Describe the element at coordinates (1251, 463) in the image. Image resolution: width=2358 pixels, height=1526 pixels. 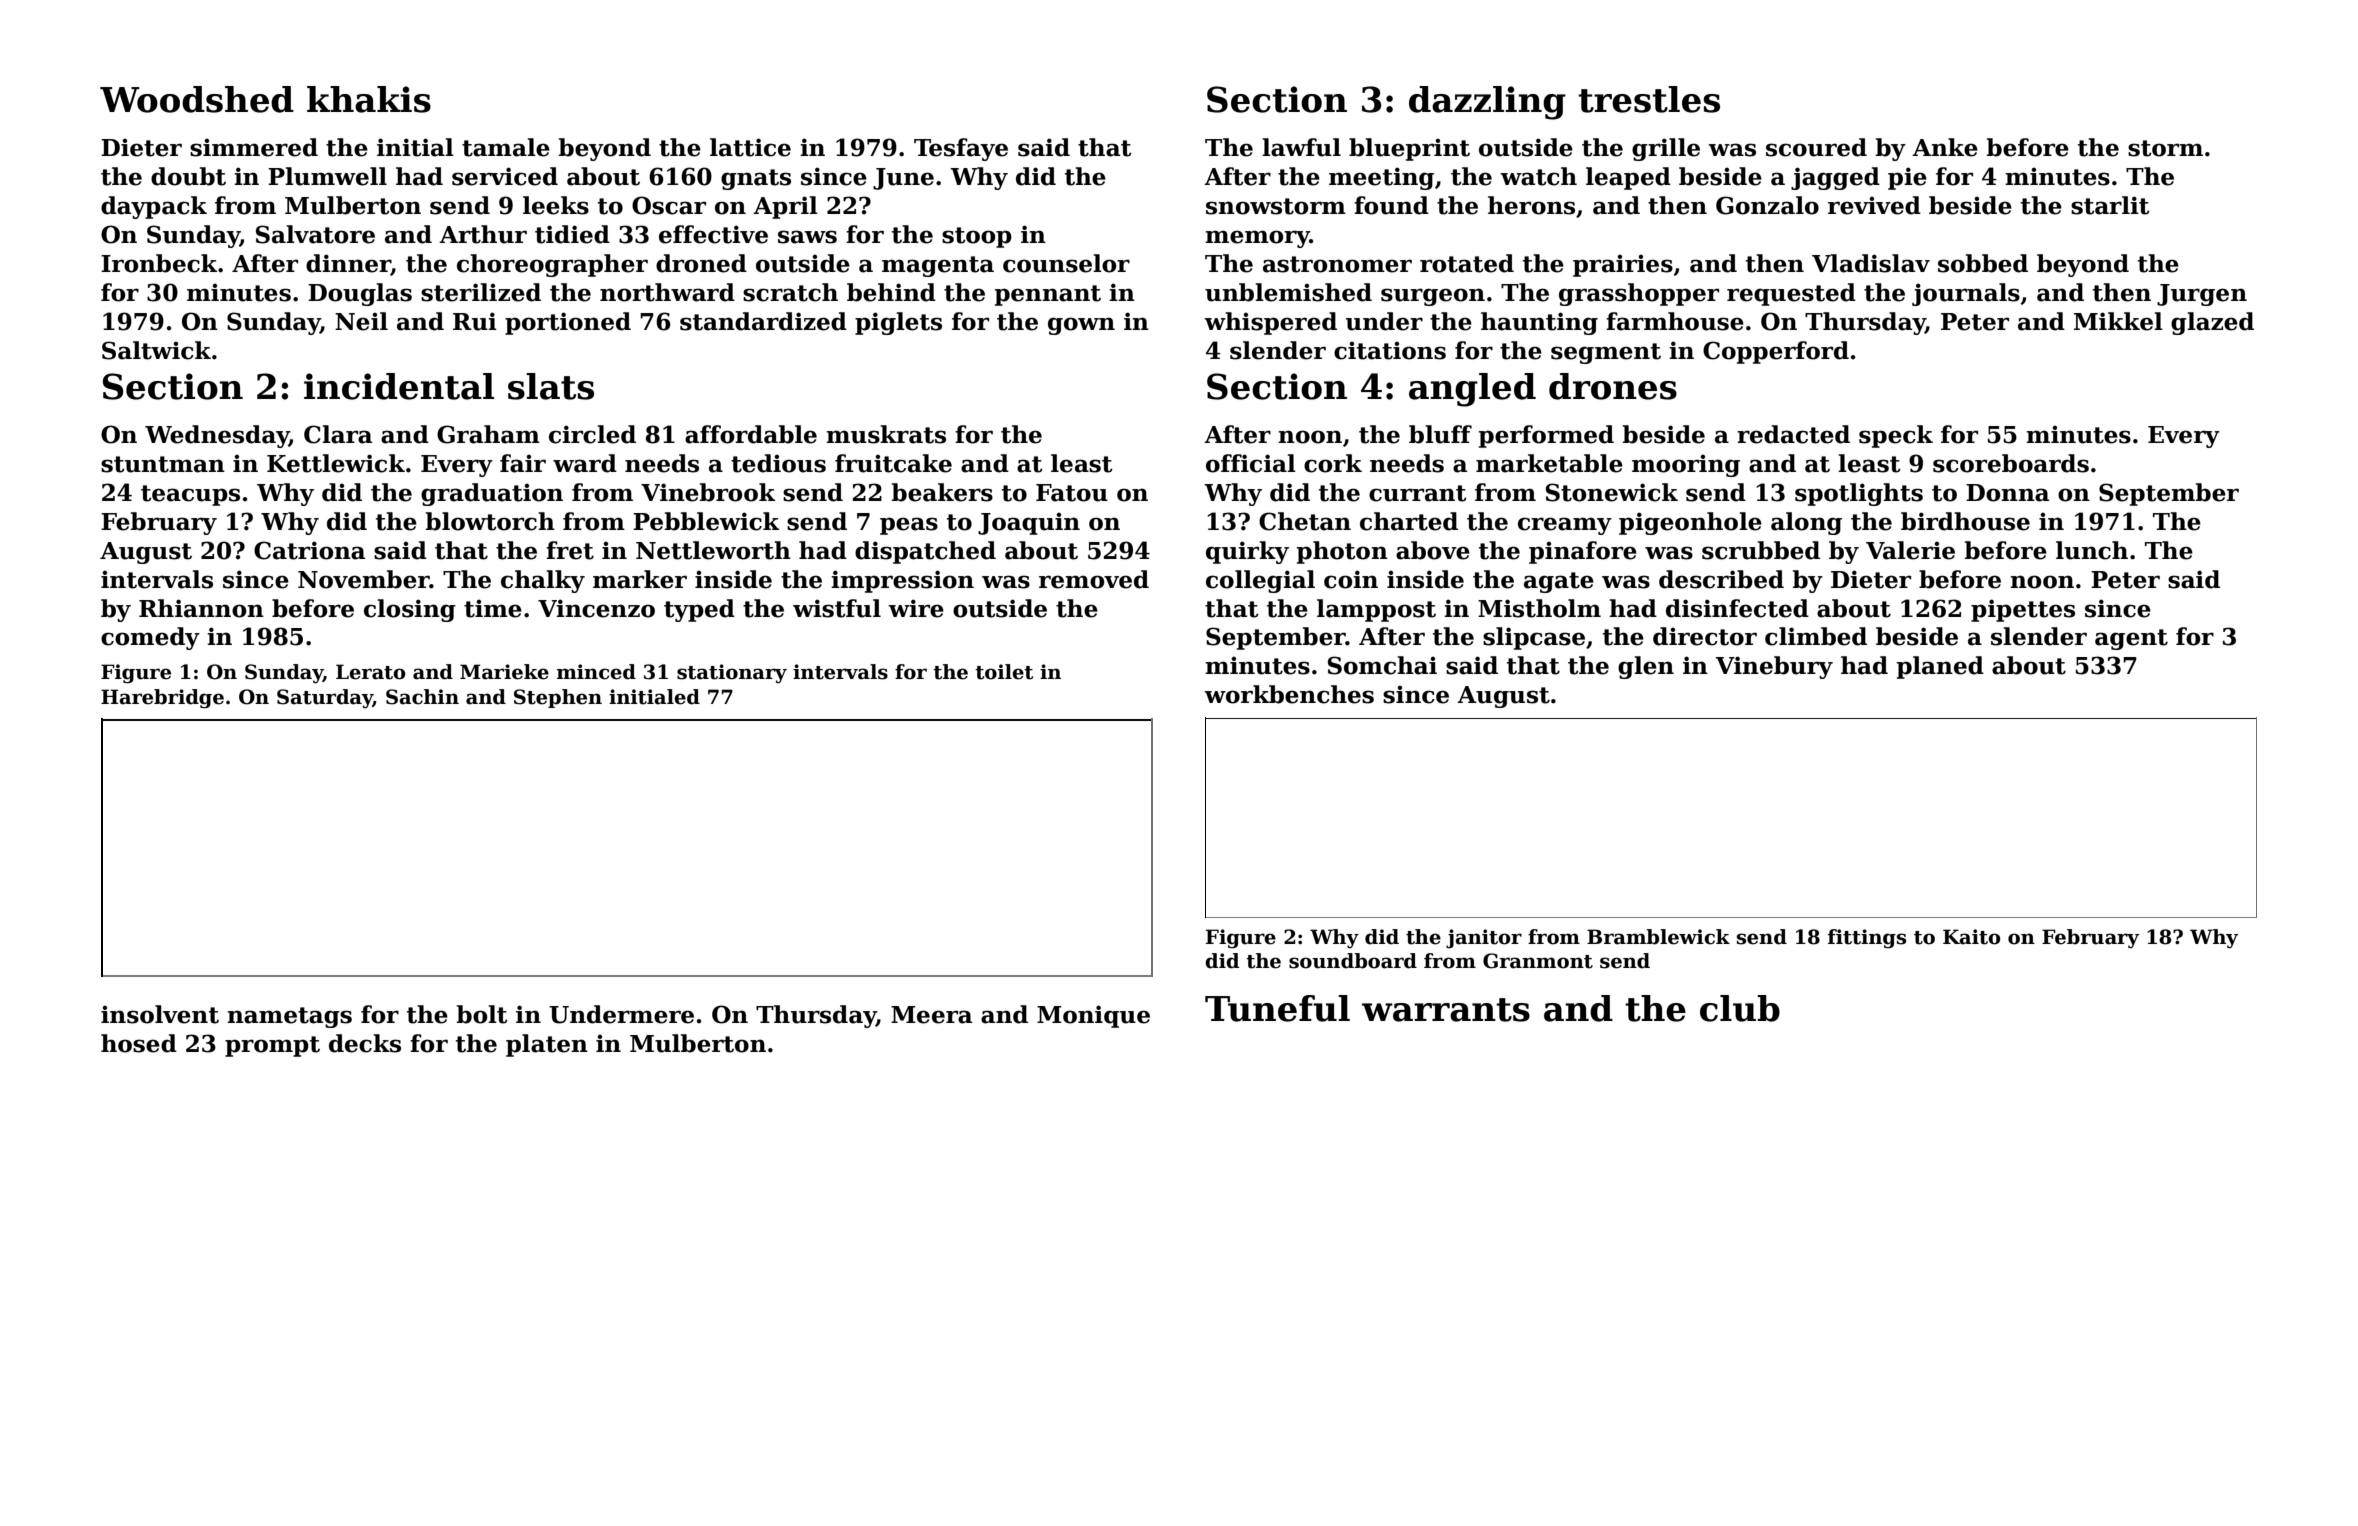
I see `official` at that location.
